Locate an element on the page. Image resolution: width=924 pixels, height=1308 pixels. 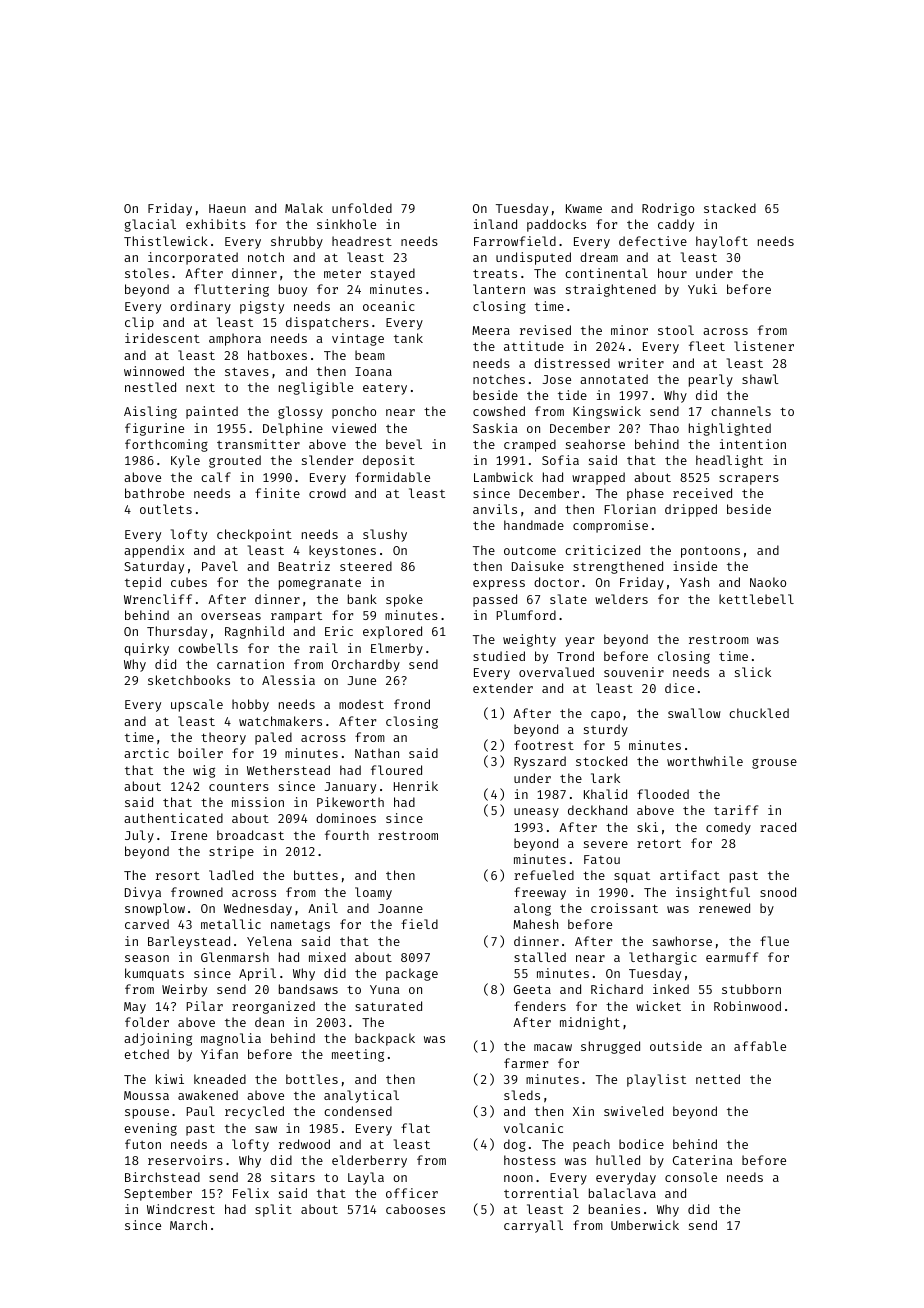
grouse is located at coordinates (774, 764).
